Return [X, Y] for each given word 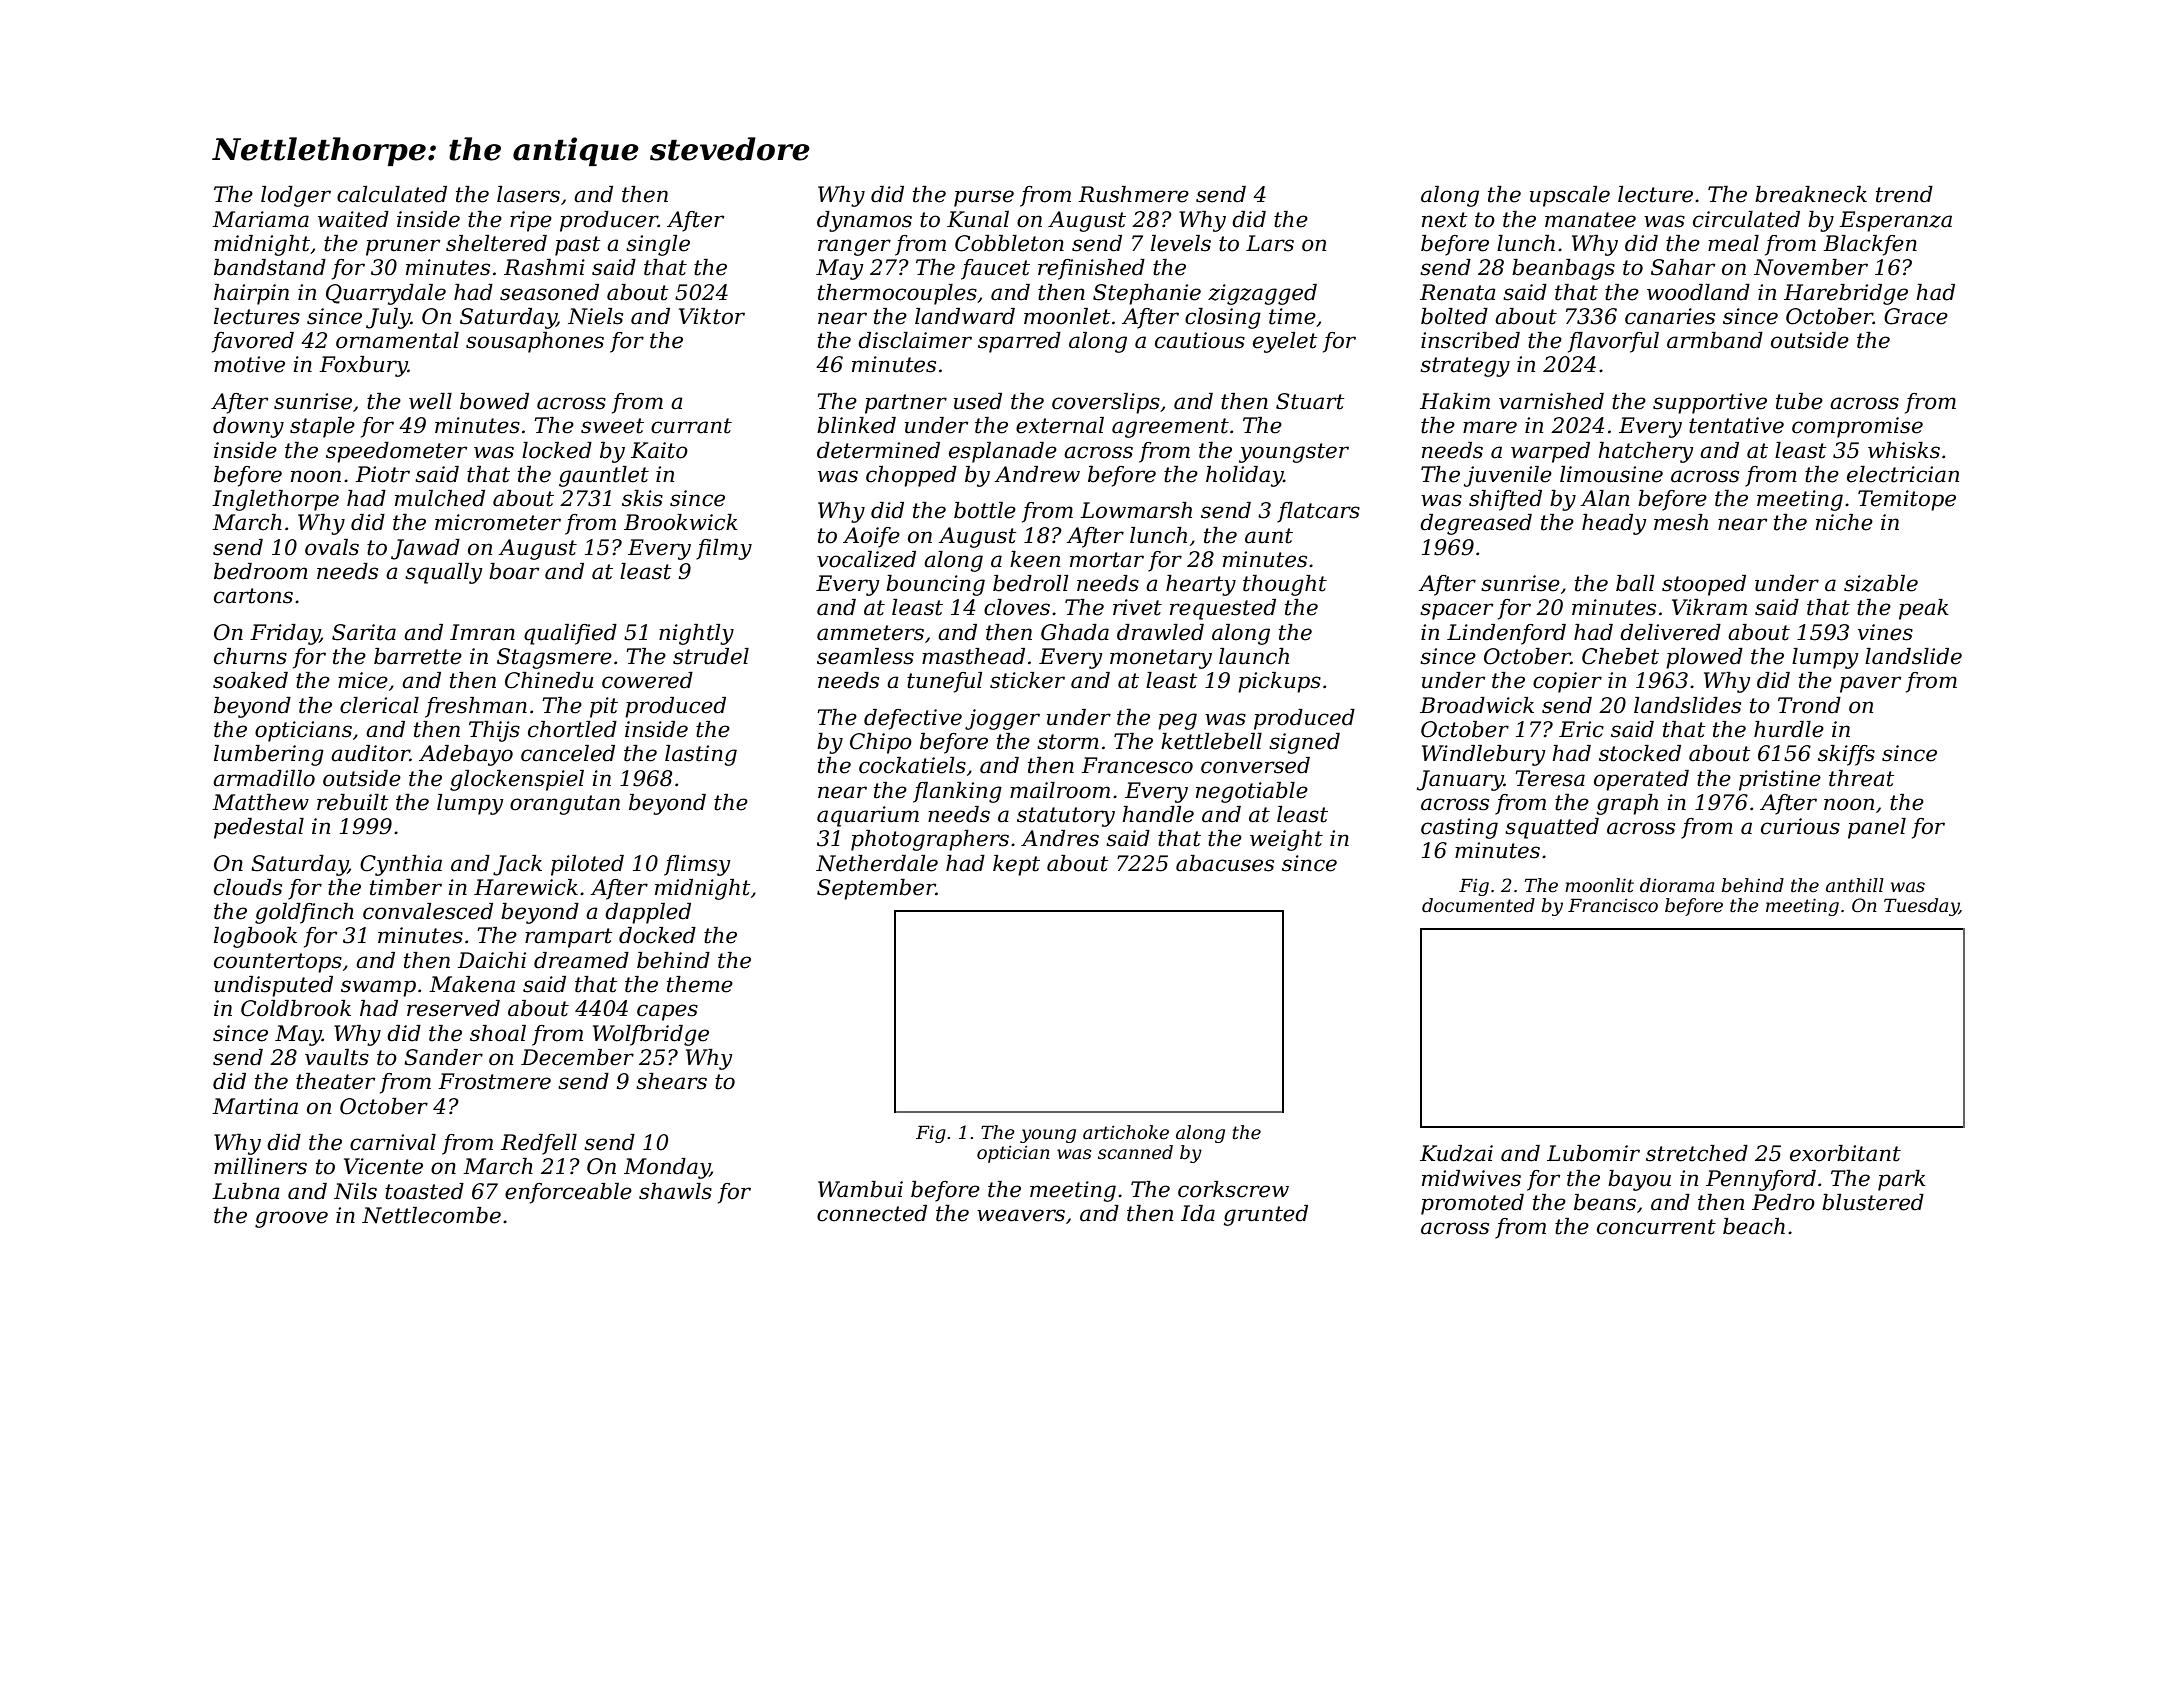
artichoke [1126, 1132]
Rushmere [1133, 194]
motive [249, 364]
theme [700, 984]
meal [1733, 243]
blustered [1873, 1202]
